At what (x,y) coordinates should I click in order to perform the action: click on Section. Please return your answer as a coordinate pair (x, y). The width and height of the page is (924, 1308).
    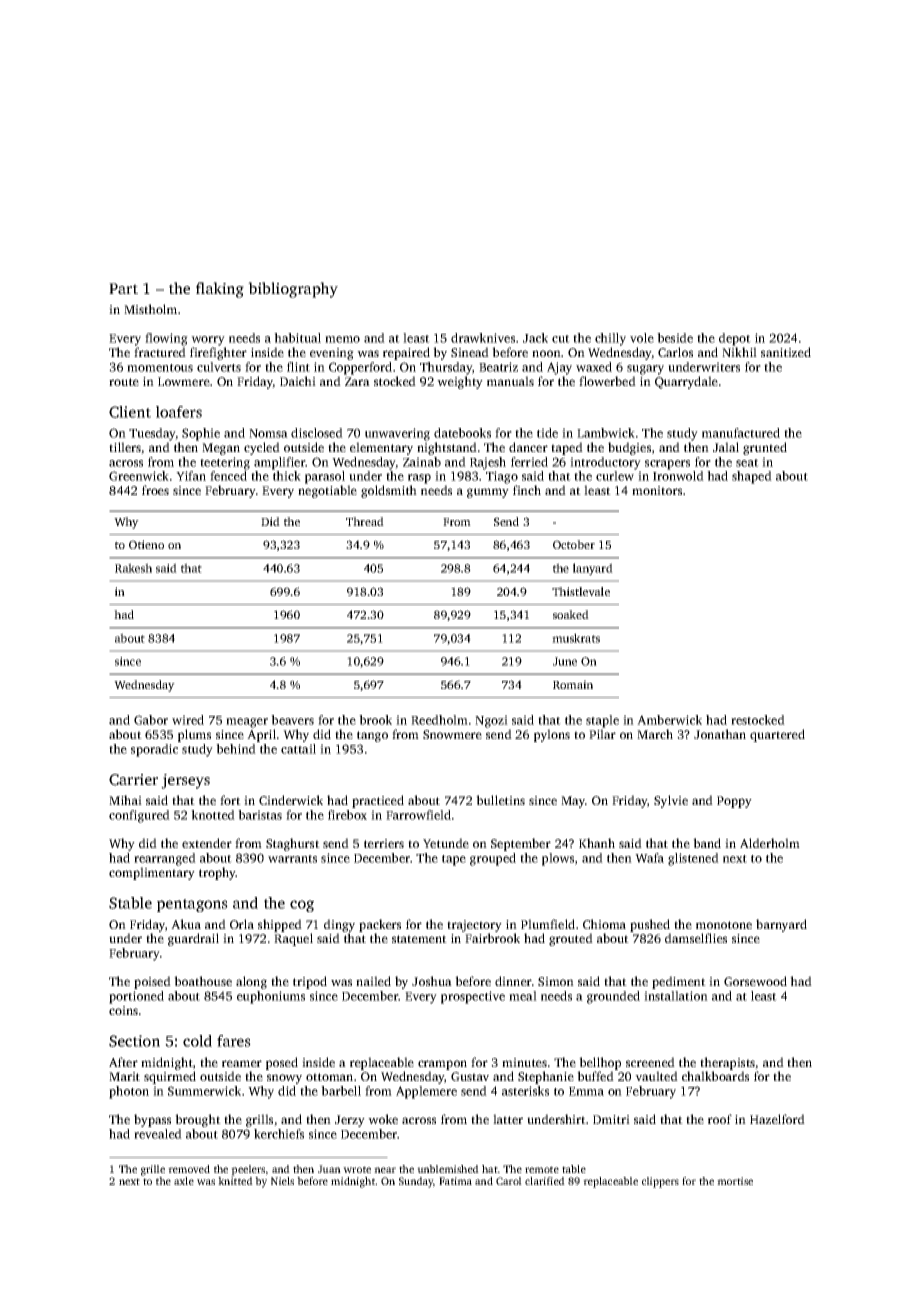
    Looking at the image, I should click on (134, 1041).
